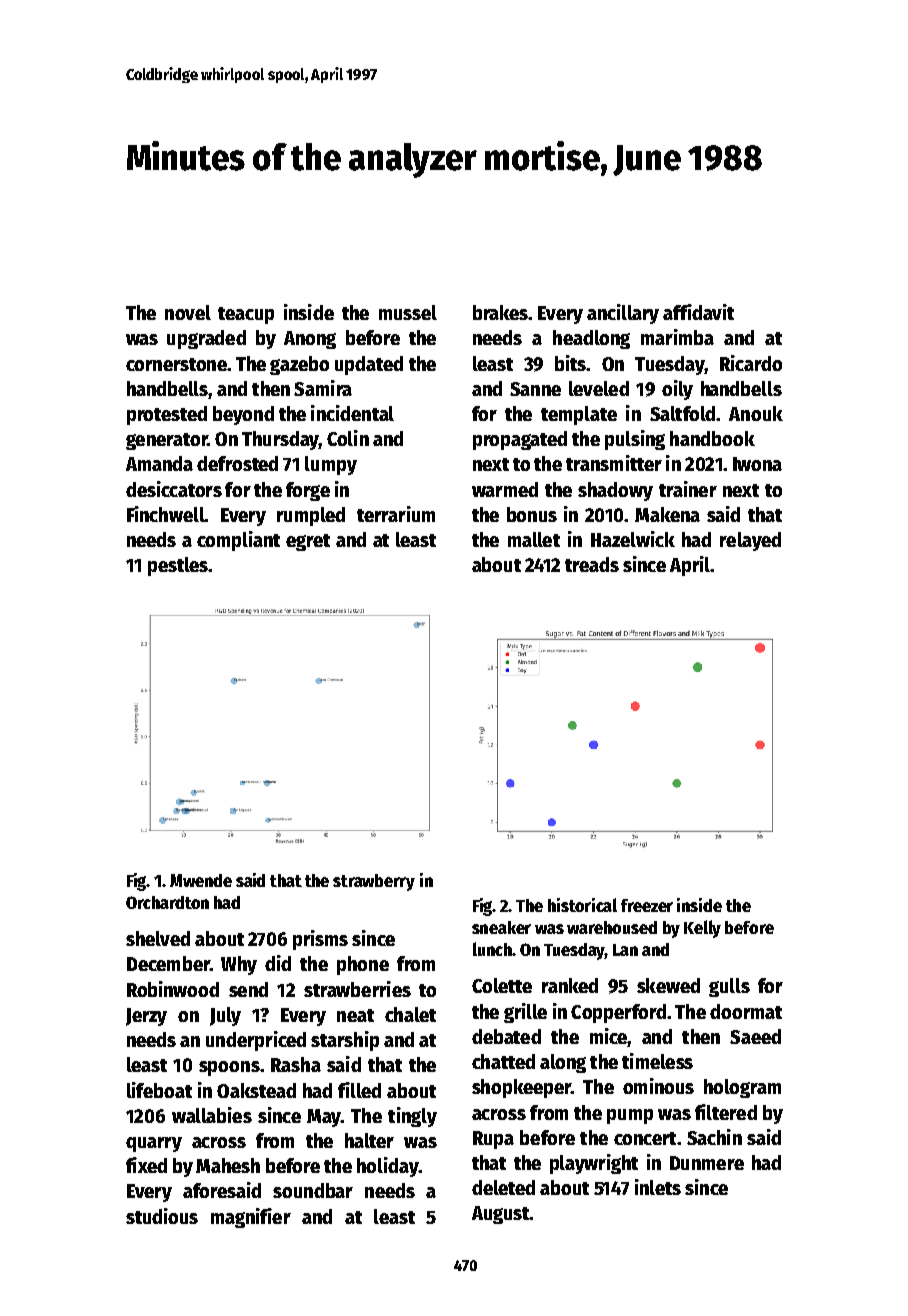 This screenshot has height=1316, width=908. What do you see at coordinates (630, 1116) in the screenshot?
I see `pump` at bounding box center [630, 1116].
